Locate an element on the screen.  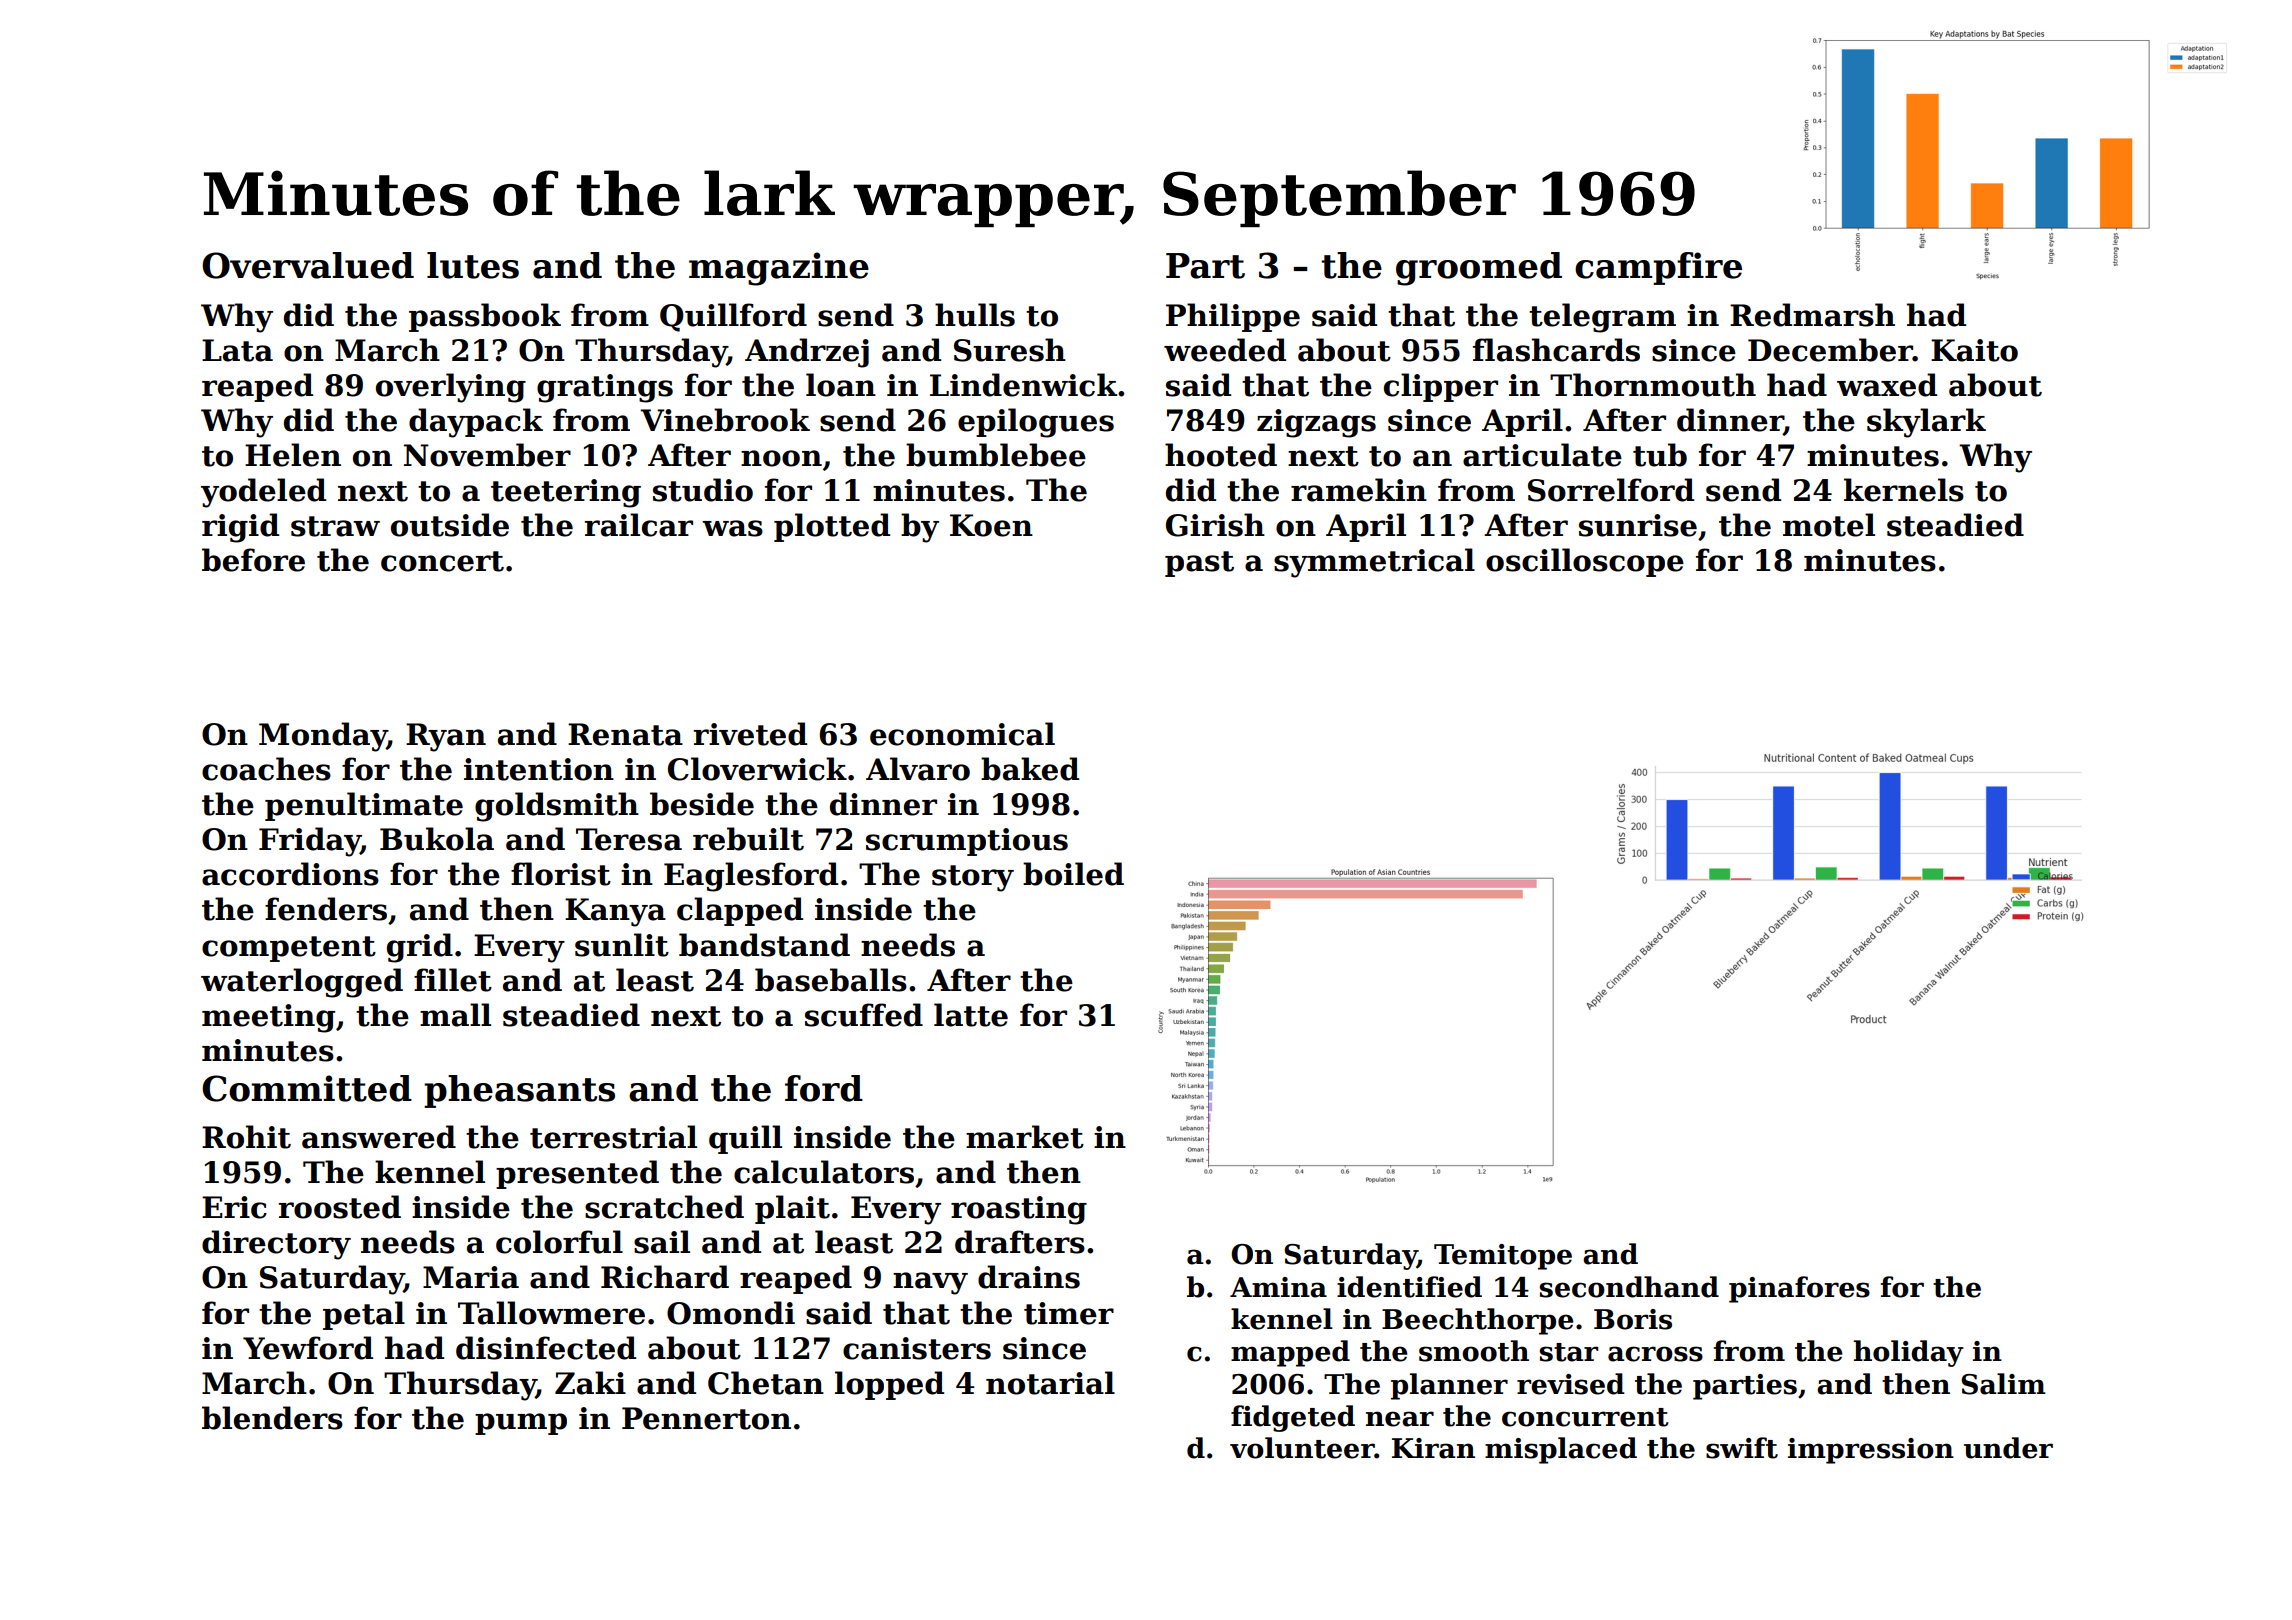
Tallowmere is located at coordinates (551, 1313).
